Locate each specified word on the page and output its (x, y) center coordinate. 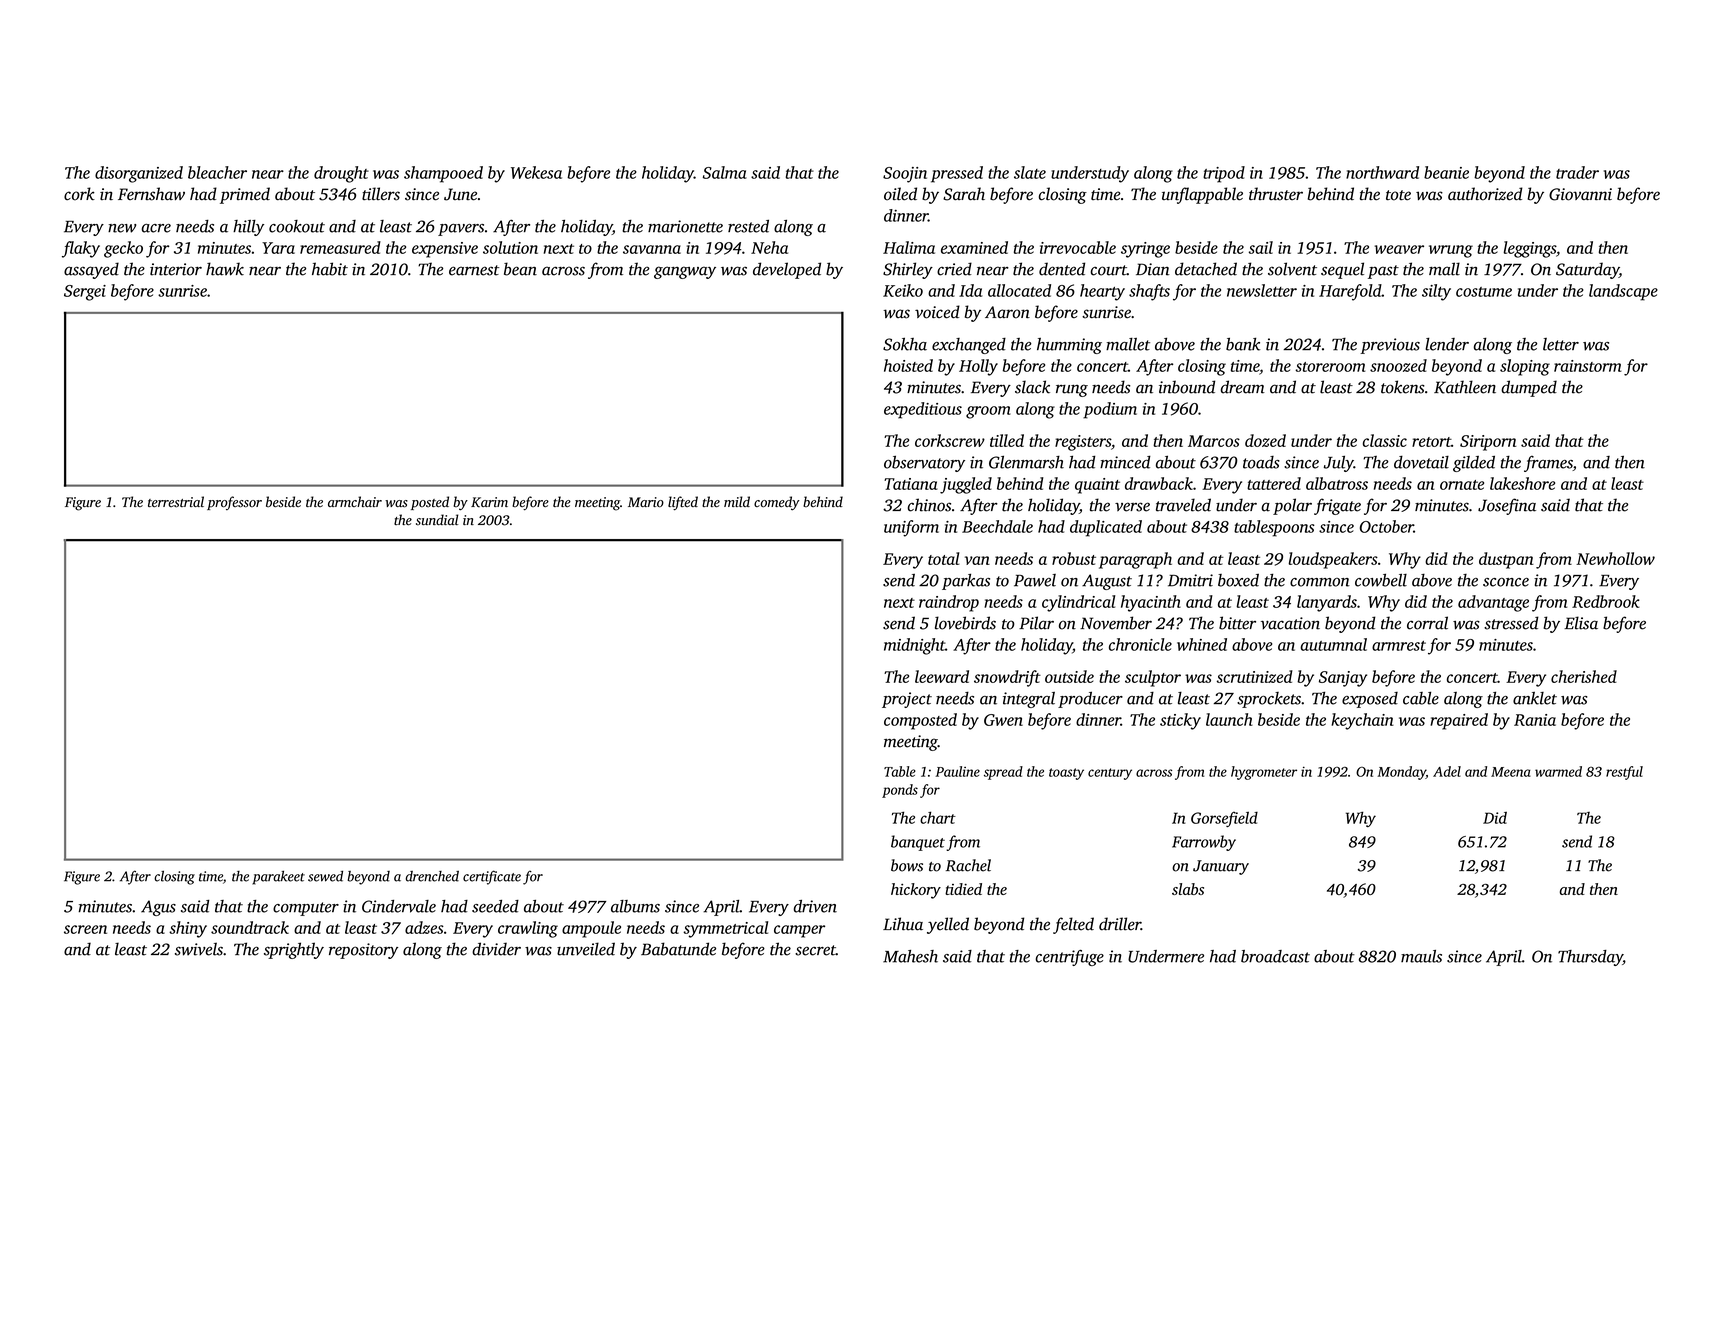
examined (974, 247)
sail (1261, 247)
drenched (432, 876)
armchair (355, 501)
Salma (725, 172)
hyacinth (1151, 603)
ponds (900, 791)
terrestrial (176, 502)
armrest (1399, 646)
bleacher (217, 172)
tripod (1224, 174)
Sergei (85, 293)
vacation (1290, 623)
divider (496, 949)
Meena (1511, 772)
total (944, 558)
